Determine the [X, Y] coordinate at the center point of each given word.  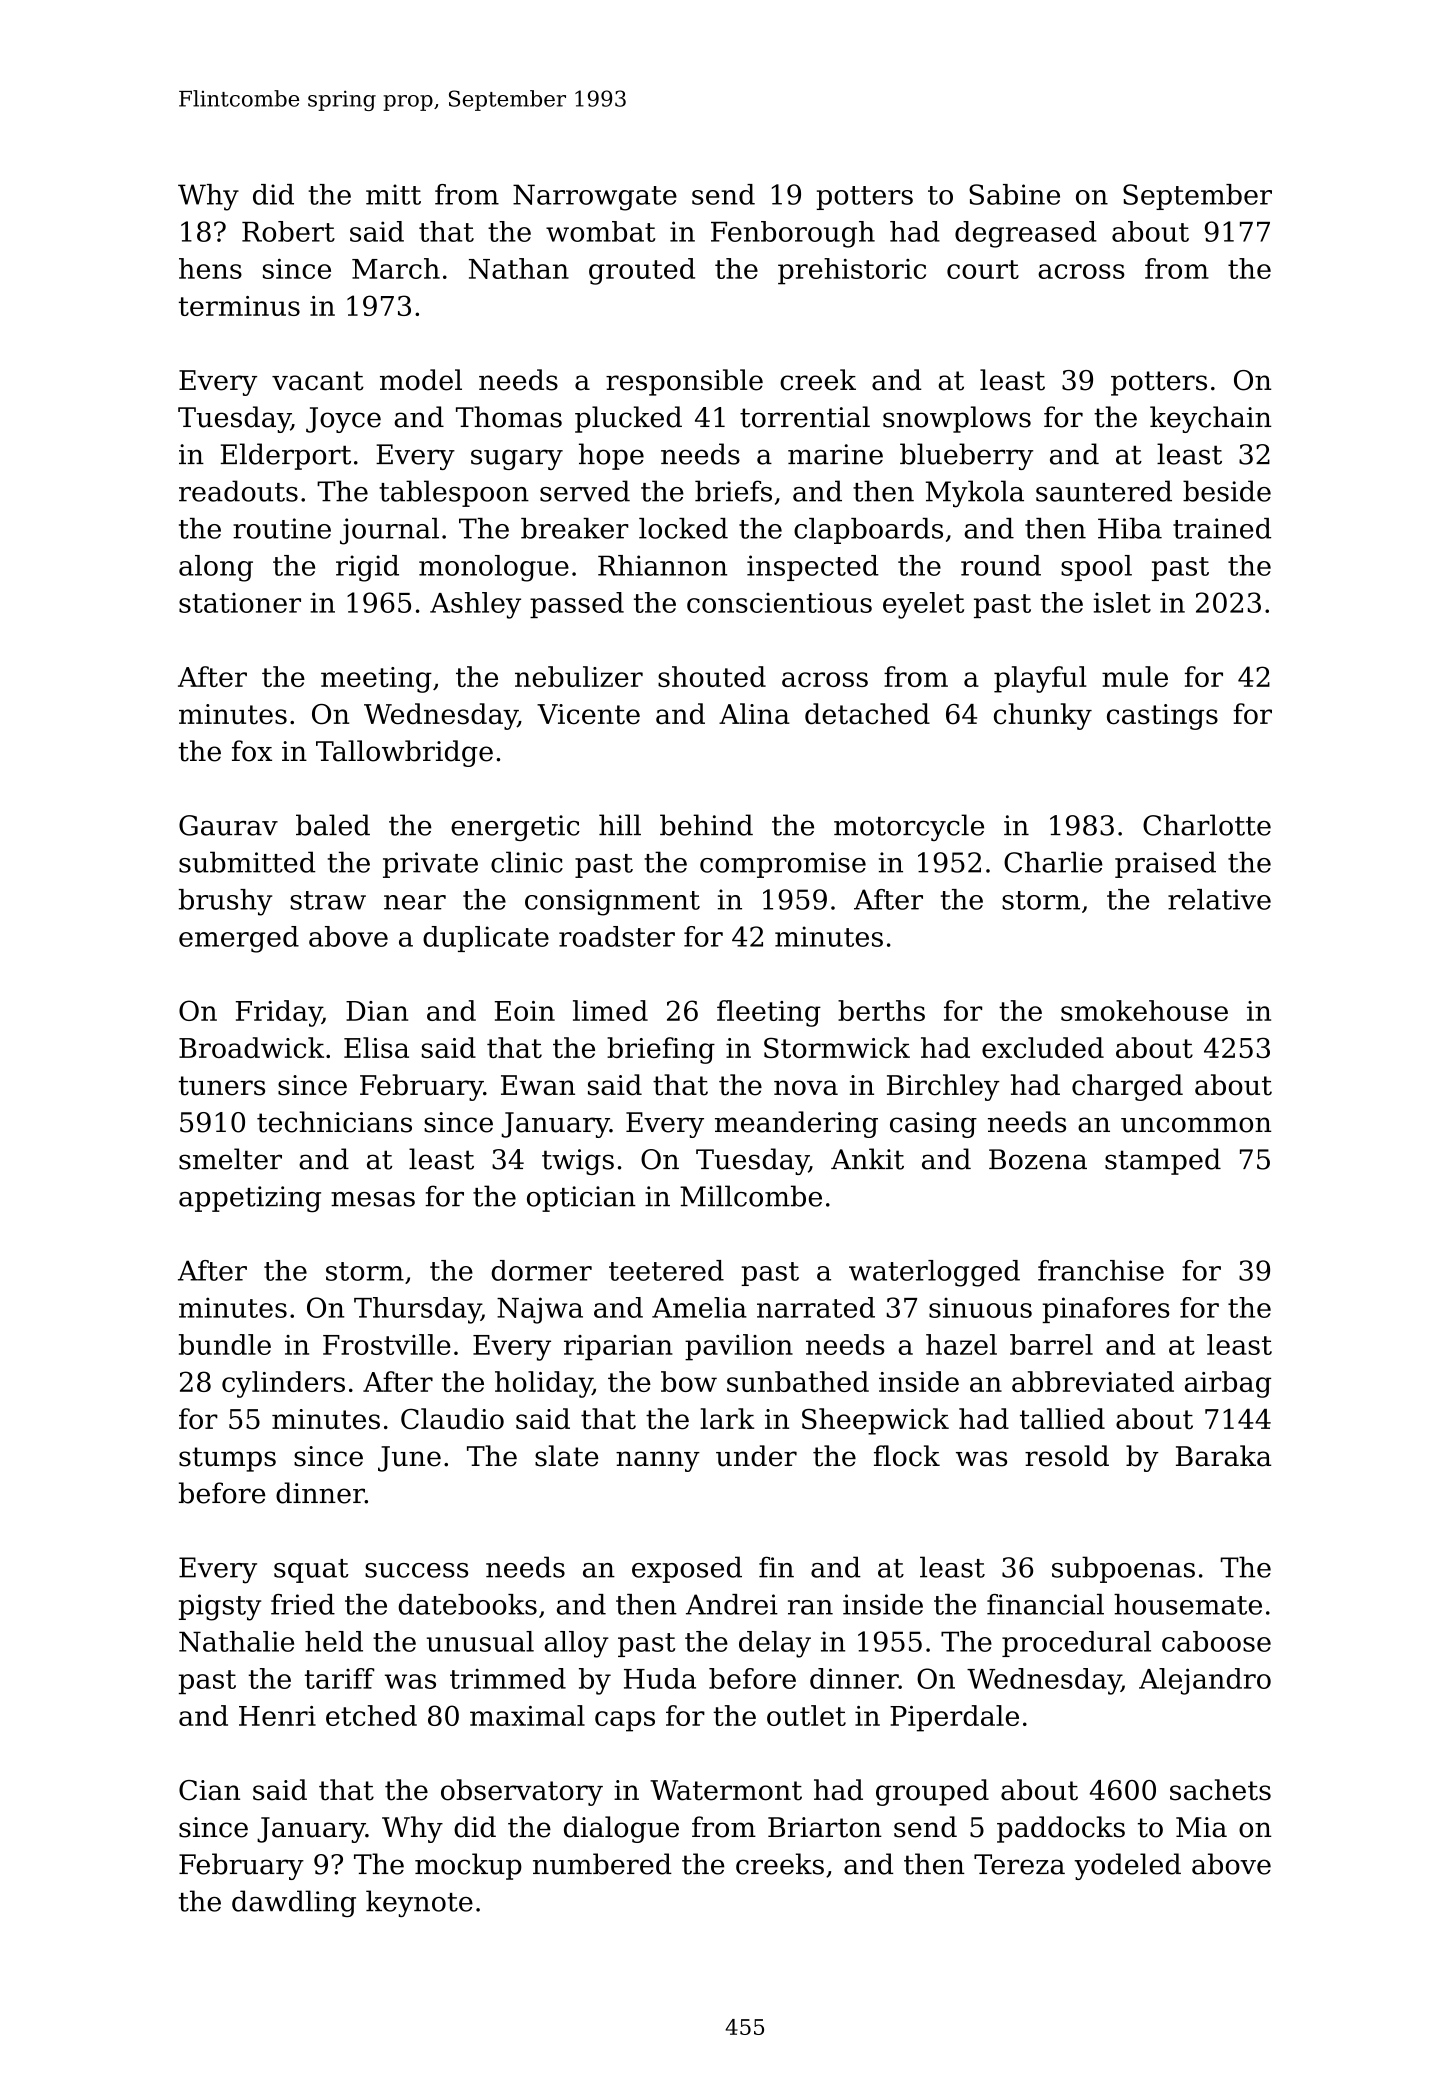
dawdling [294, 1903]
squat [311, 1571]
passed [577, 605]
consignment [612, 902]
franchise [1101, 1270]
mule [1135, 676]
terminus [239, 306]
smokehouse [1144, 1010]
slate [567, 1456]
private [430, 865]
